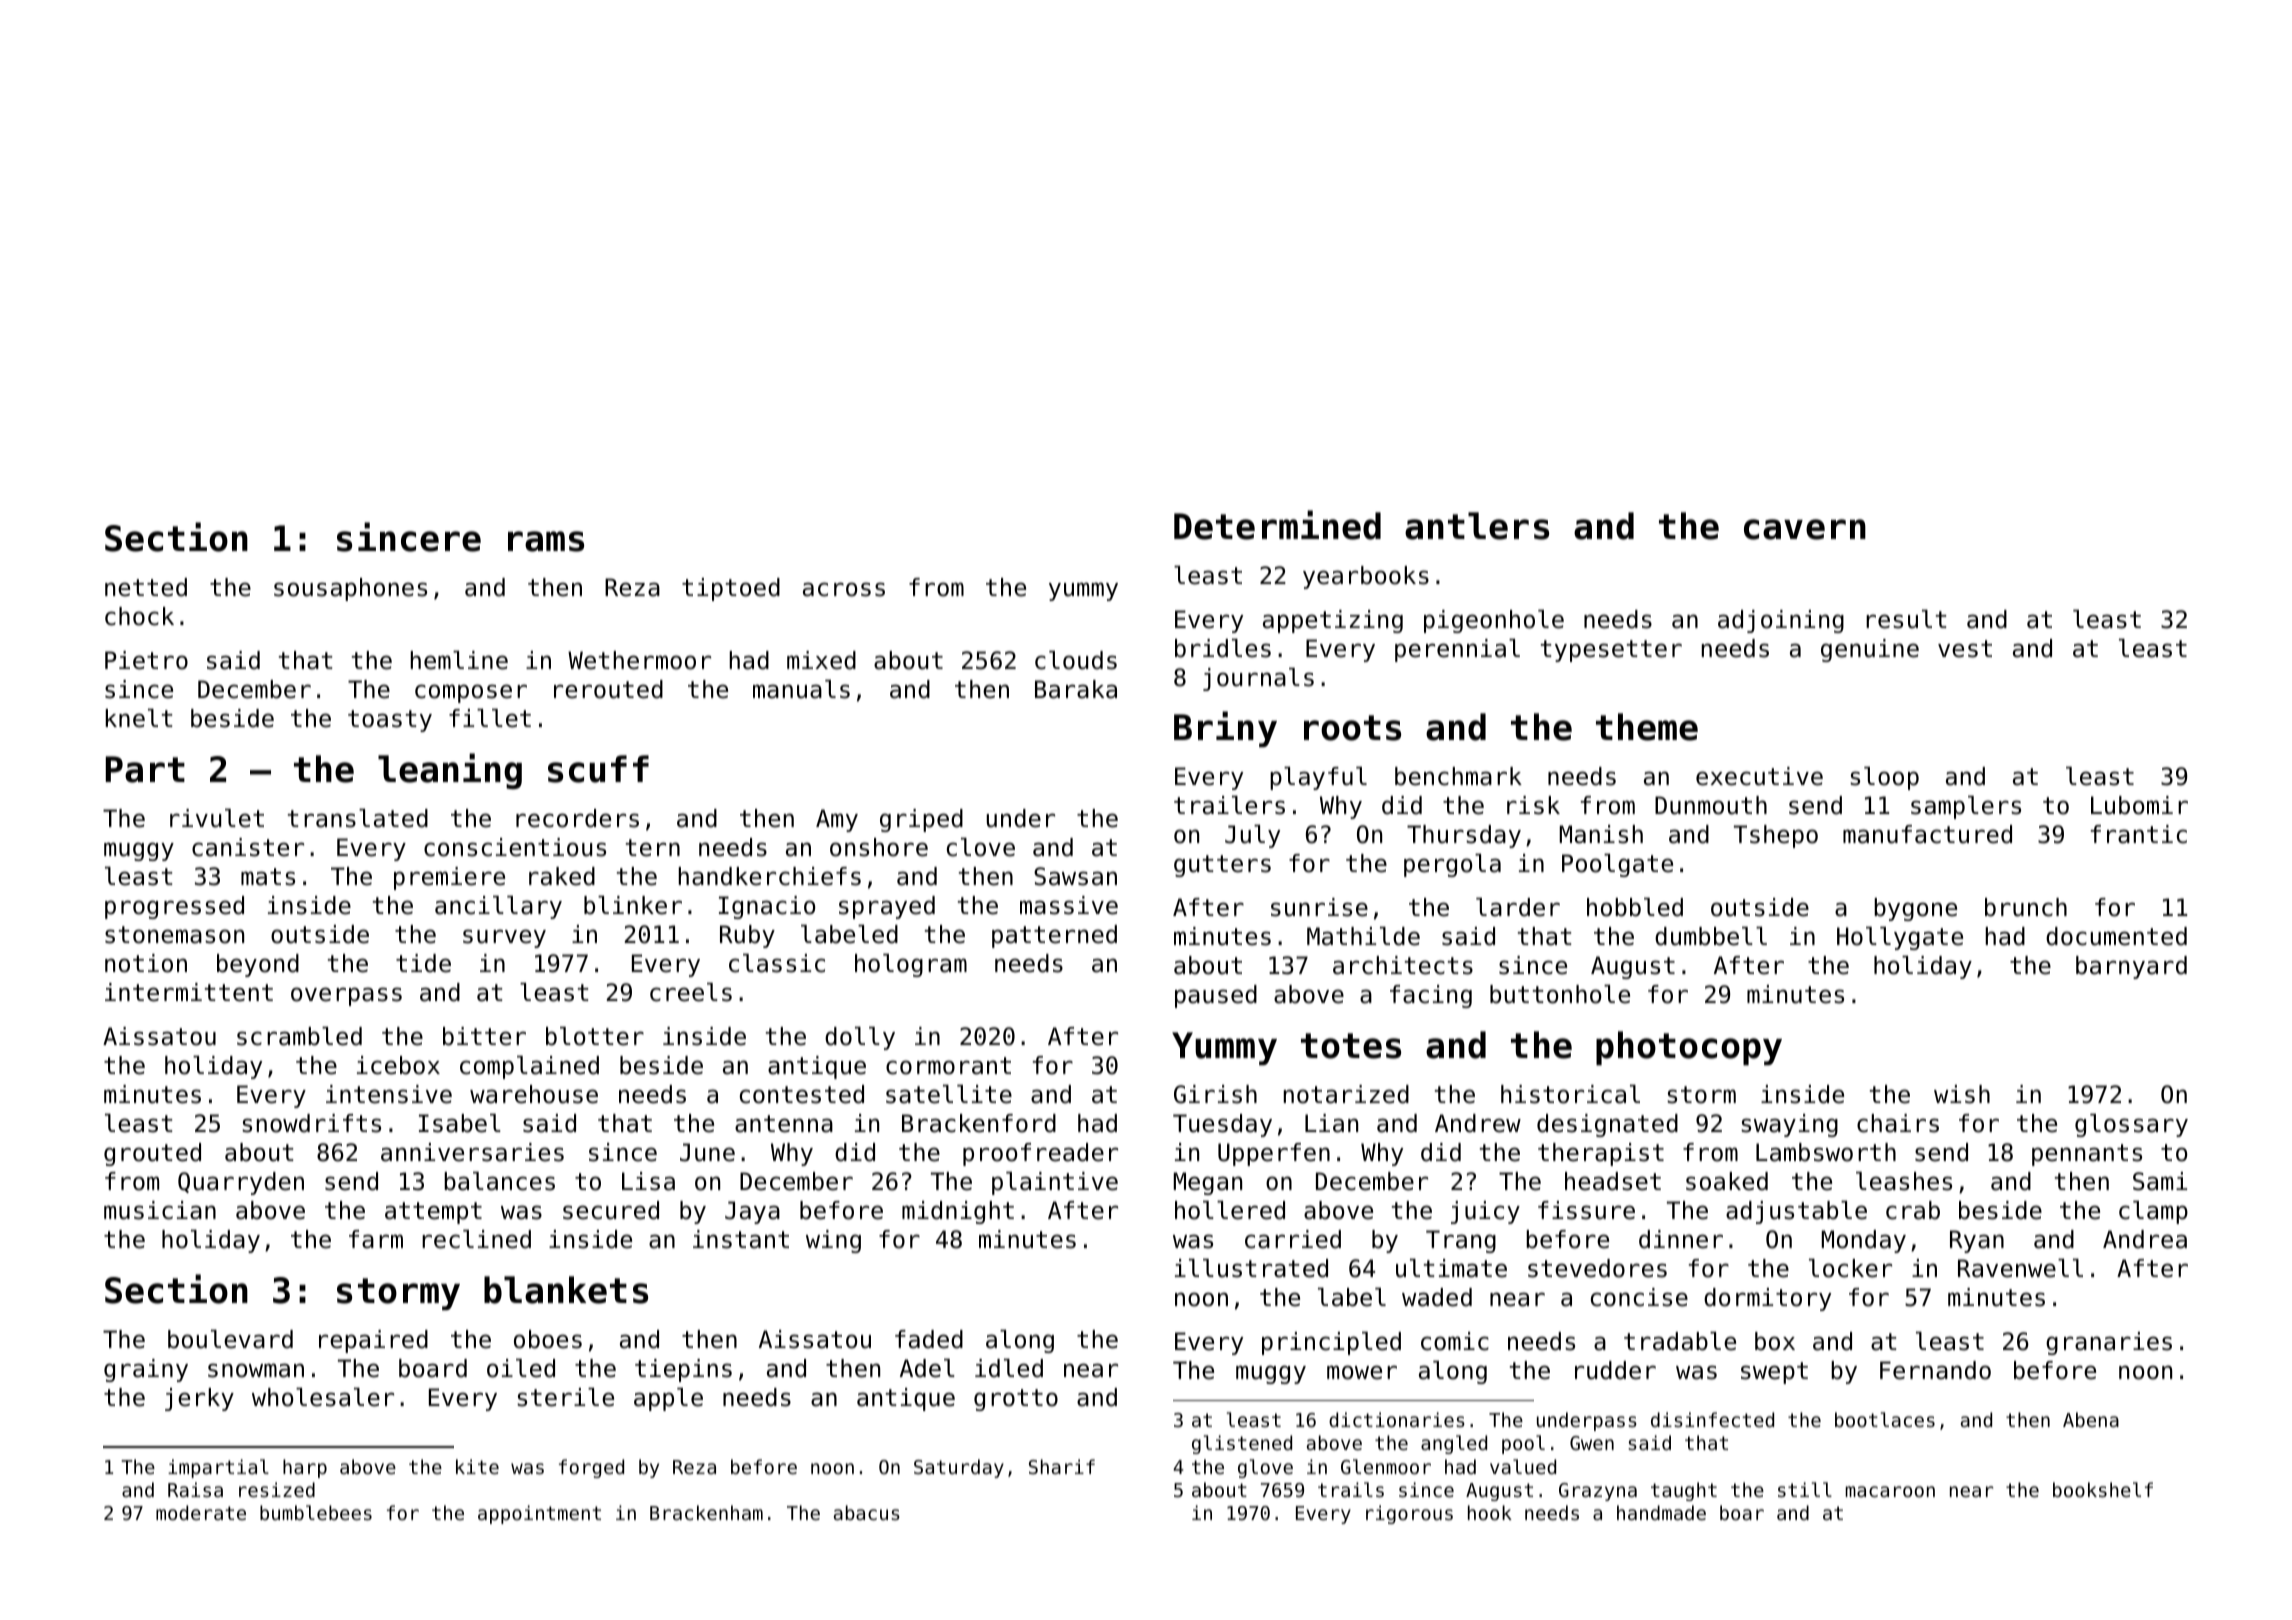  I want to click on mats, so click(268, 877).
